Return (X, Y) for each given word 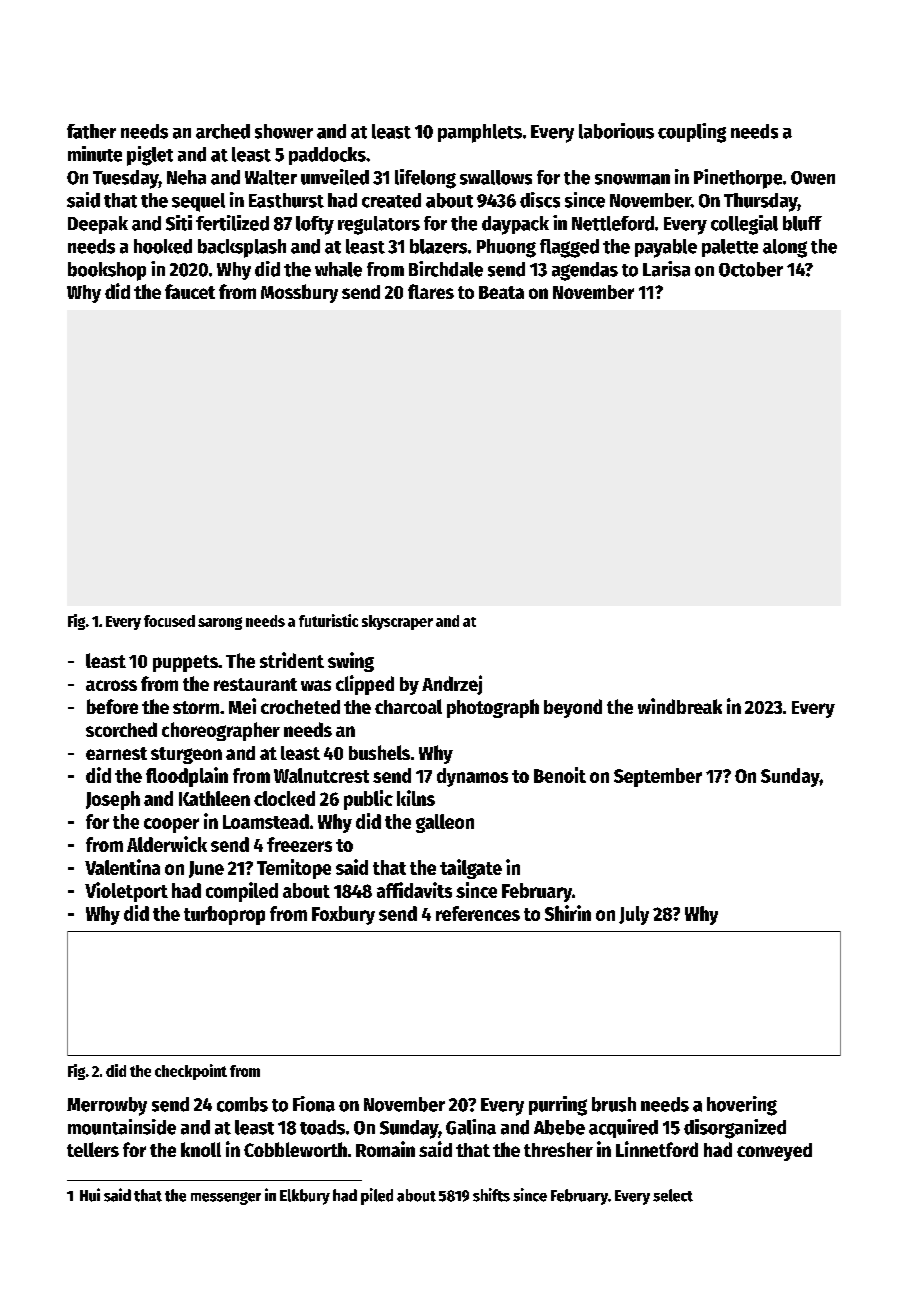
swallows (496, 177)
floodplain (187, 777)
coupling (692, 133)
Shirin (568, 913)
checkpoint (191, 1072)
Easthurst (286, 200)
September (658, 777)
